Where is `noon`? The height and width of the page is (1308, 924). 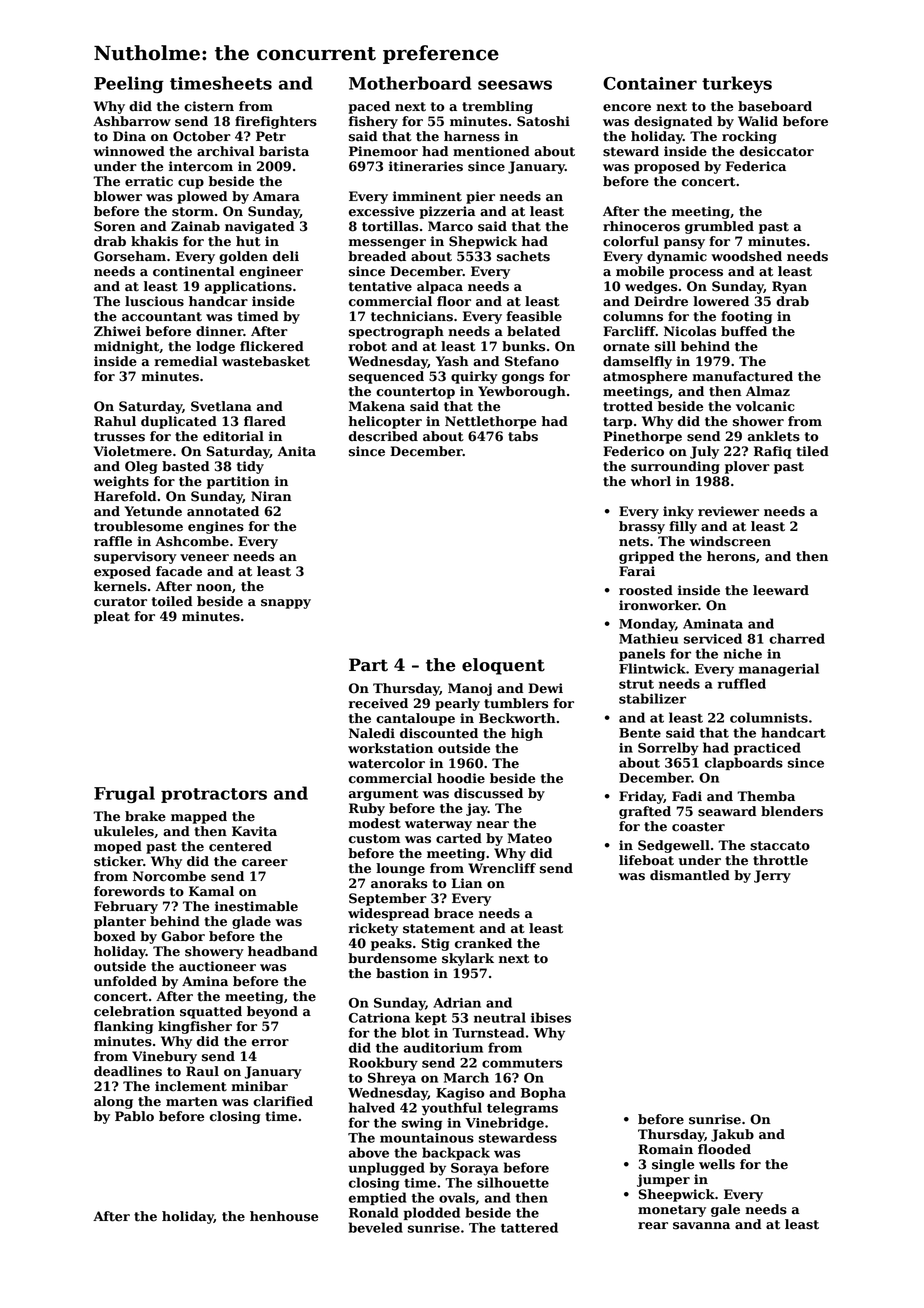
noon is located at coordinates (214, 588).
